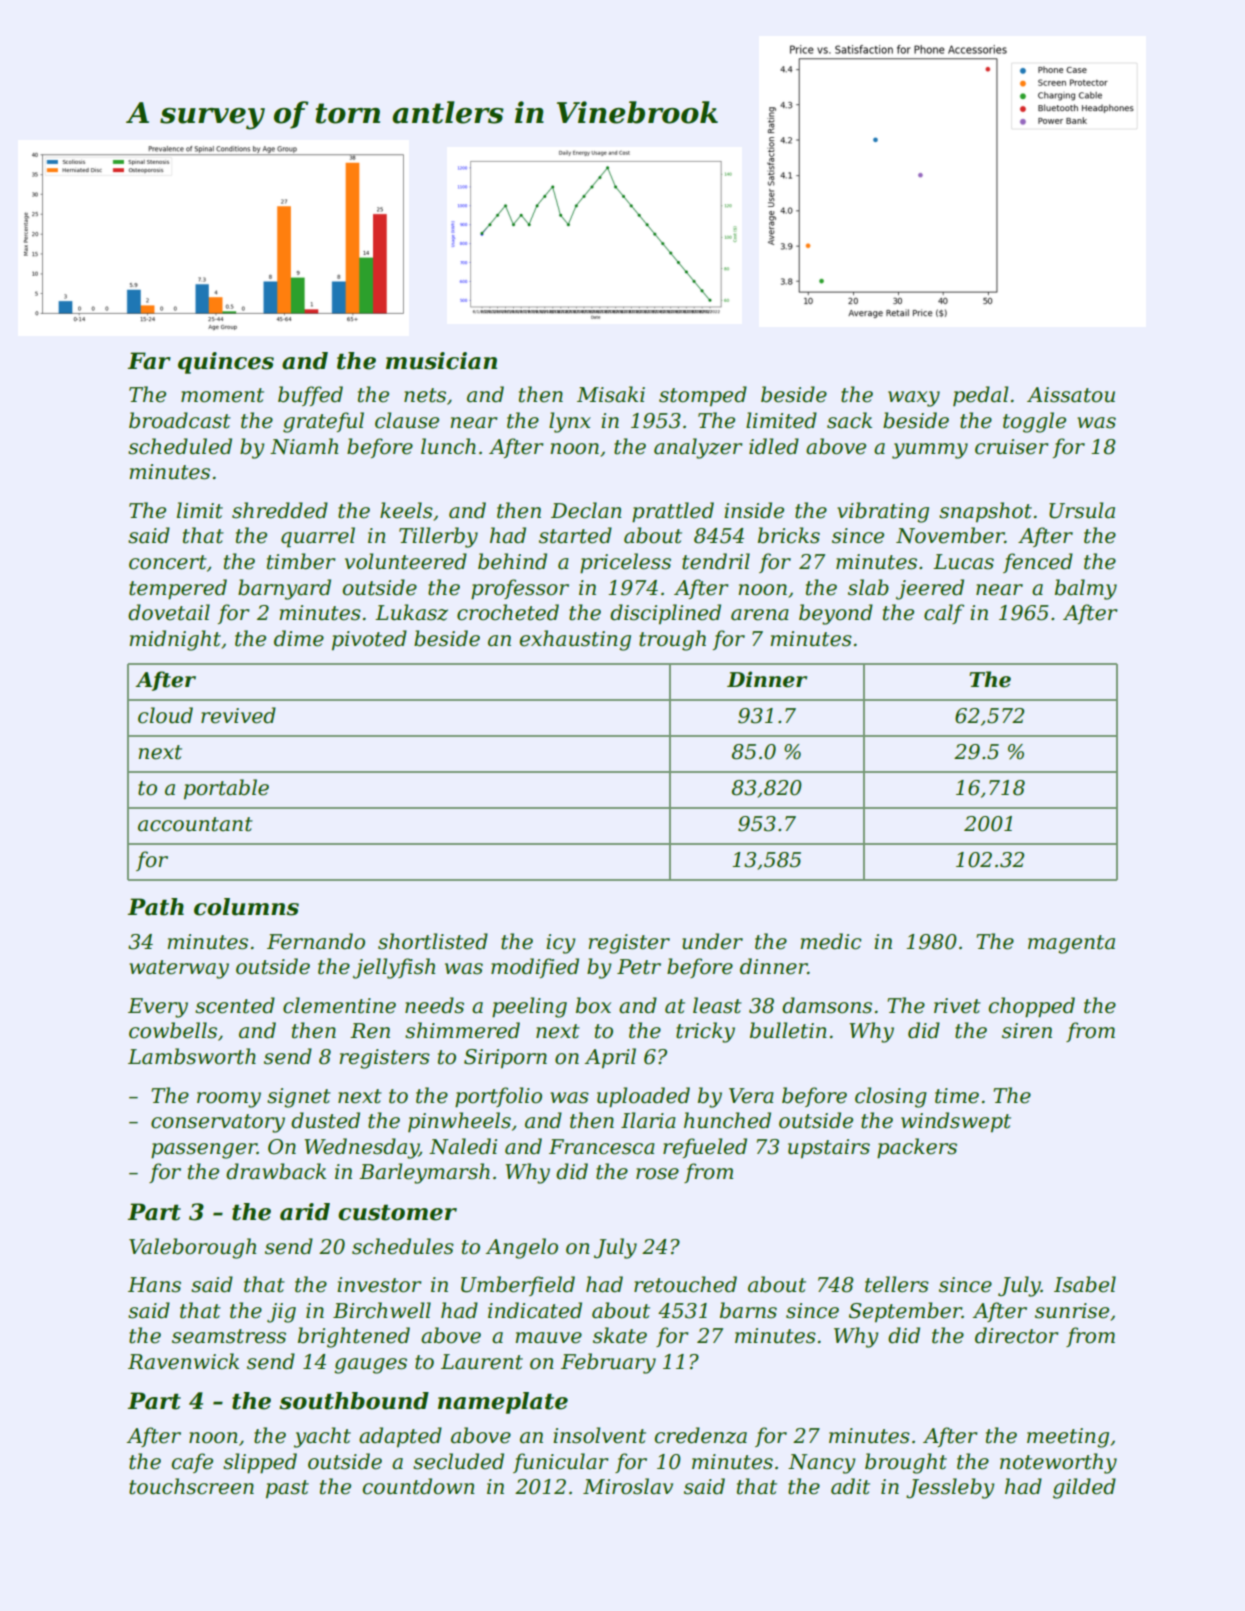 This page has height=1611, width=1245. I want to click on signet, so click(299, 1098).
